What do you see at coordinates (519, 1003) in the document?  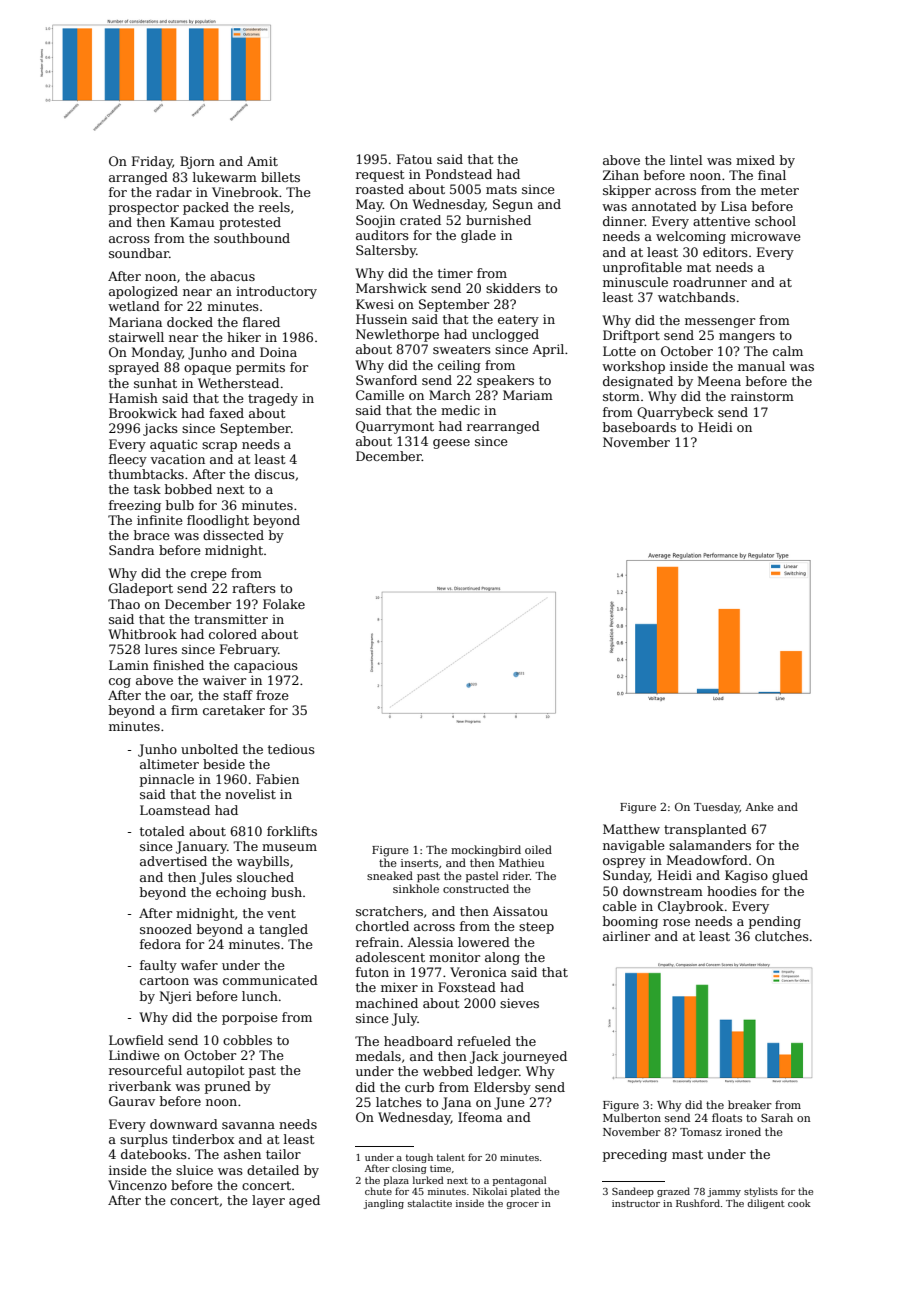 I see `sieves` at bounding box center [519, 1003].
